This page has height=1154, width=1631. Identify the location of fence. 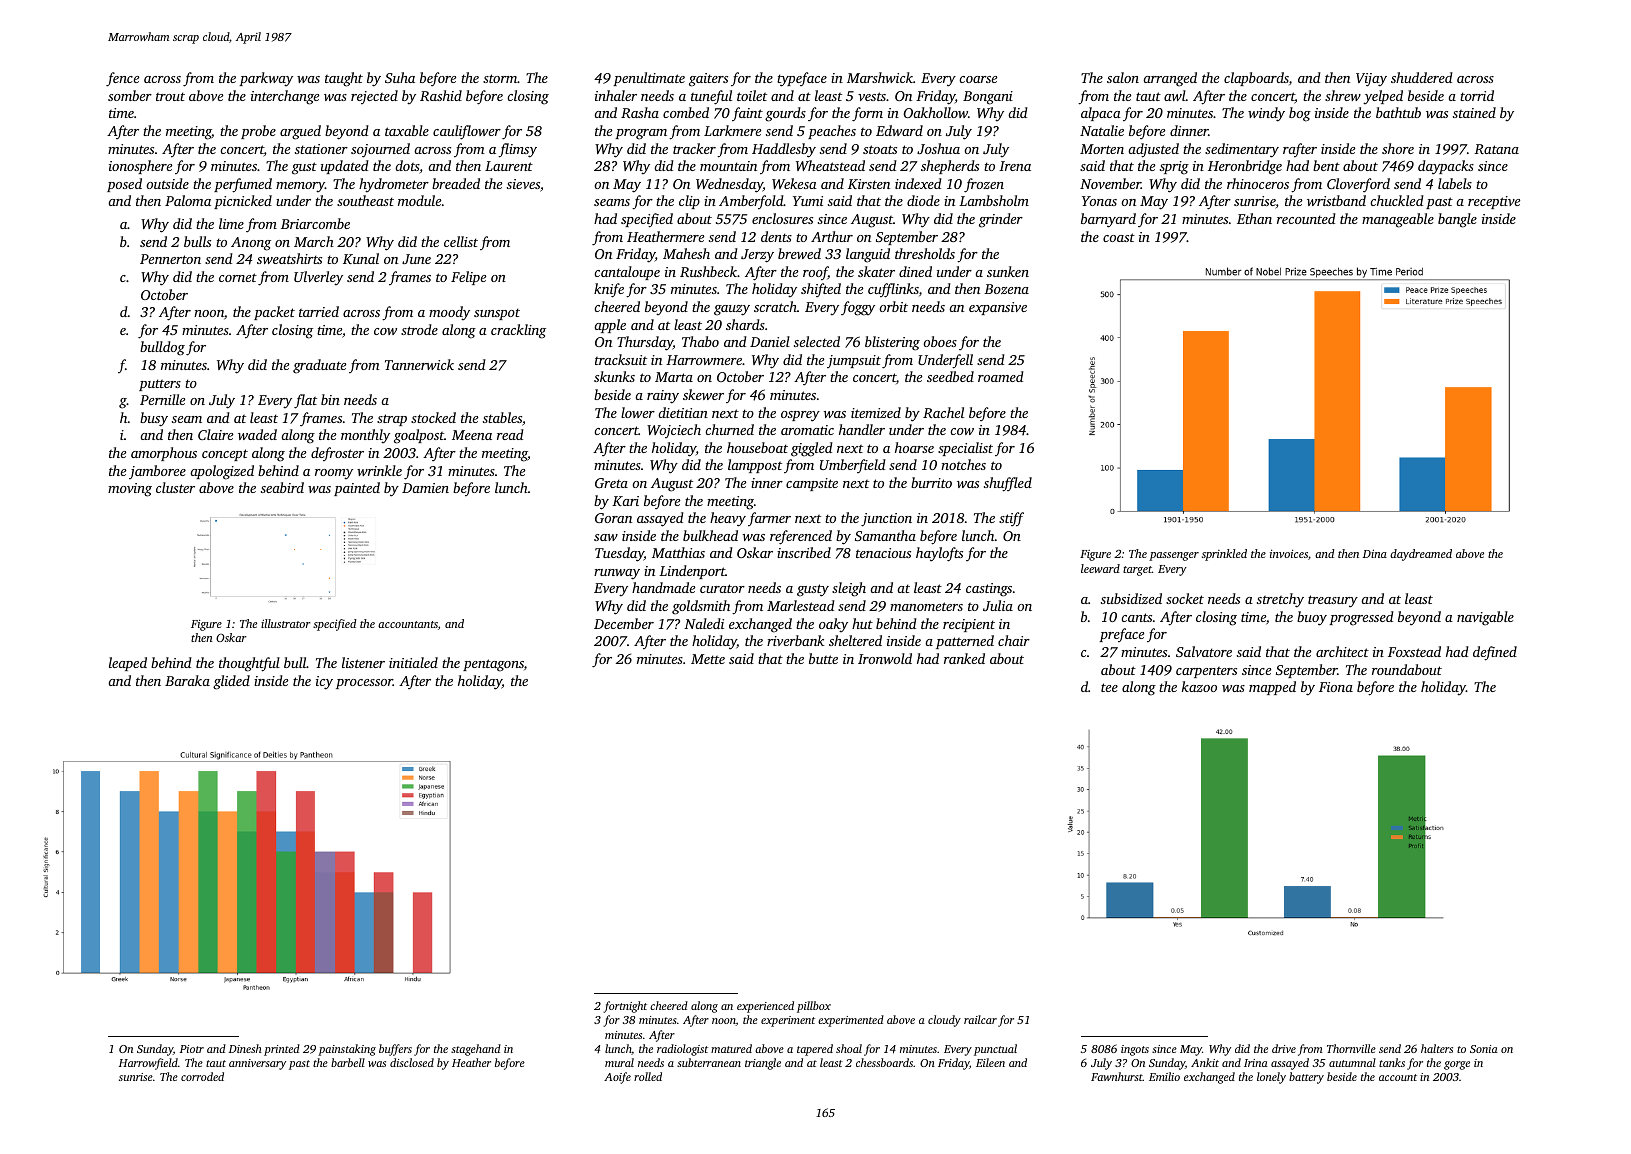
(122, 79).
